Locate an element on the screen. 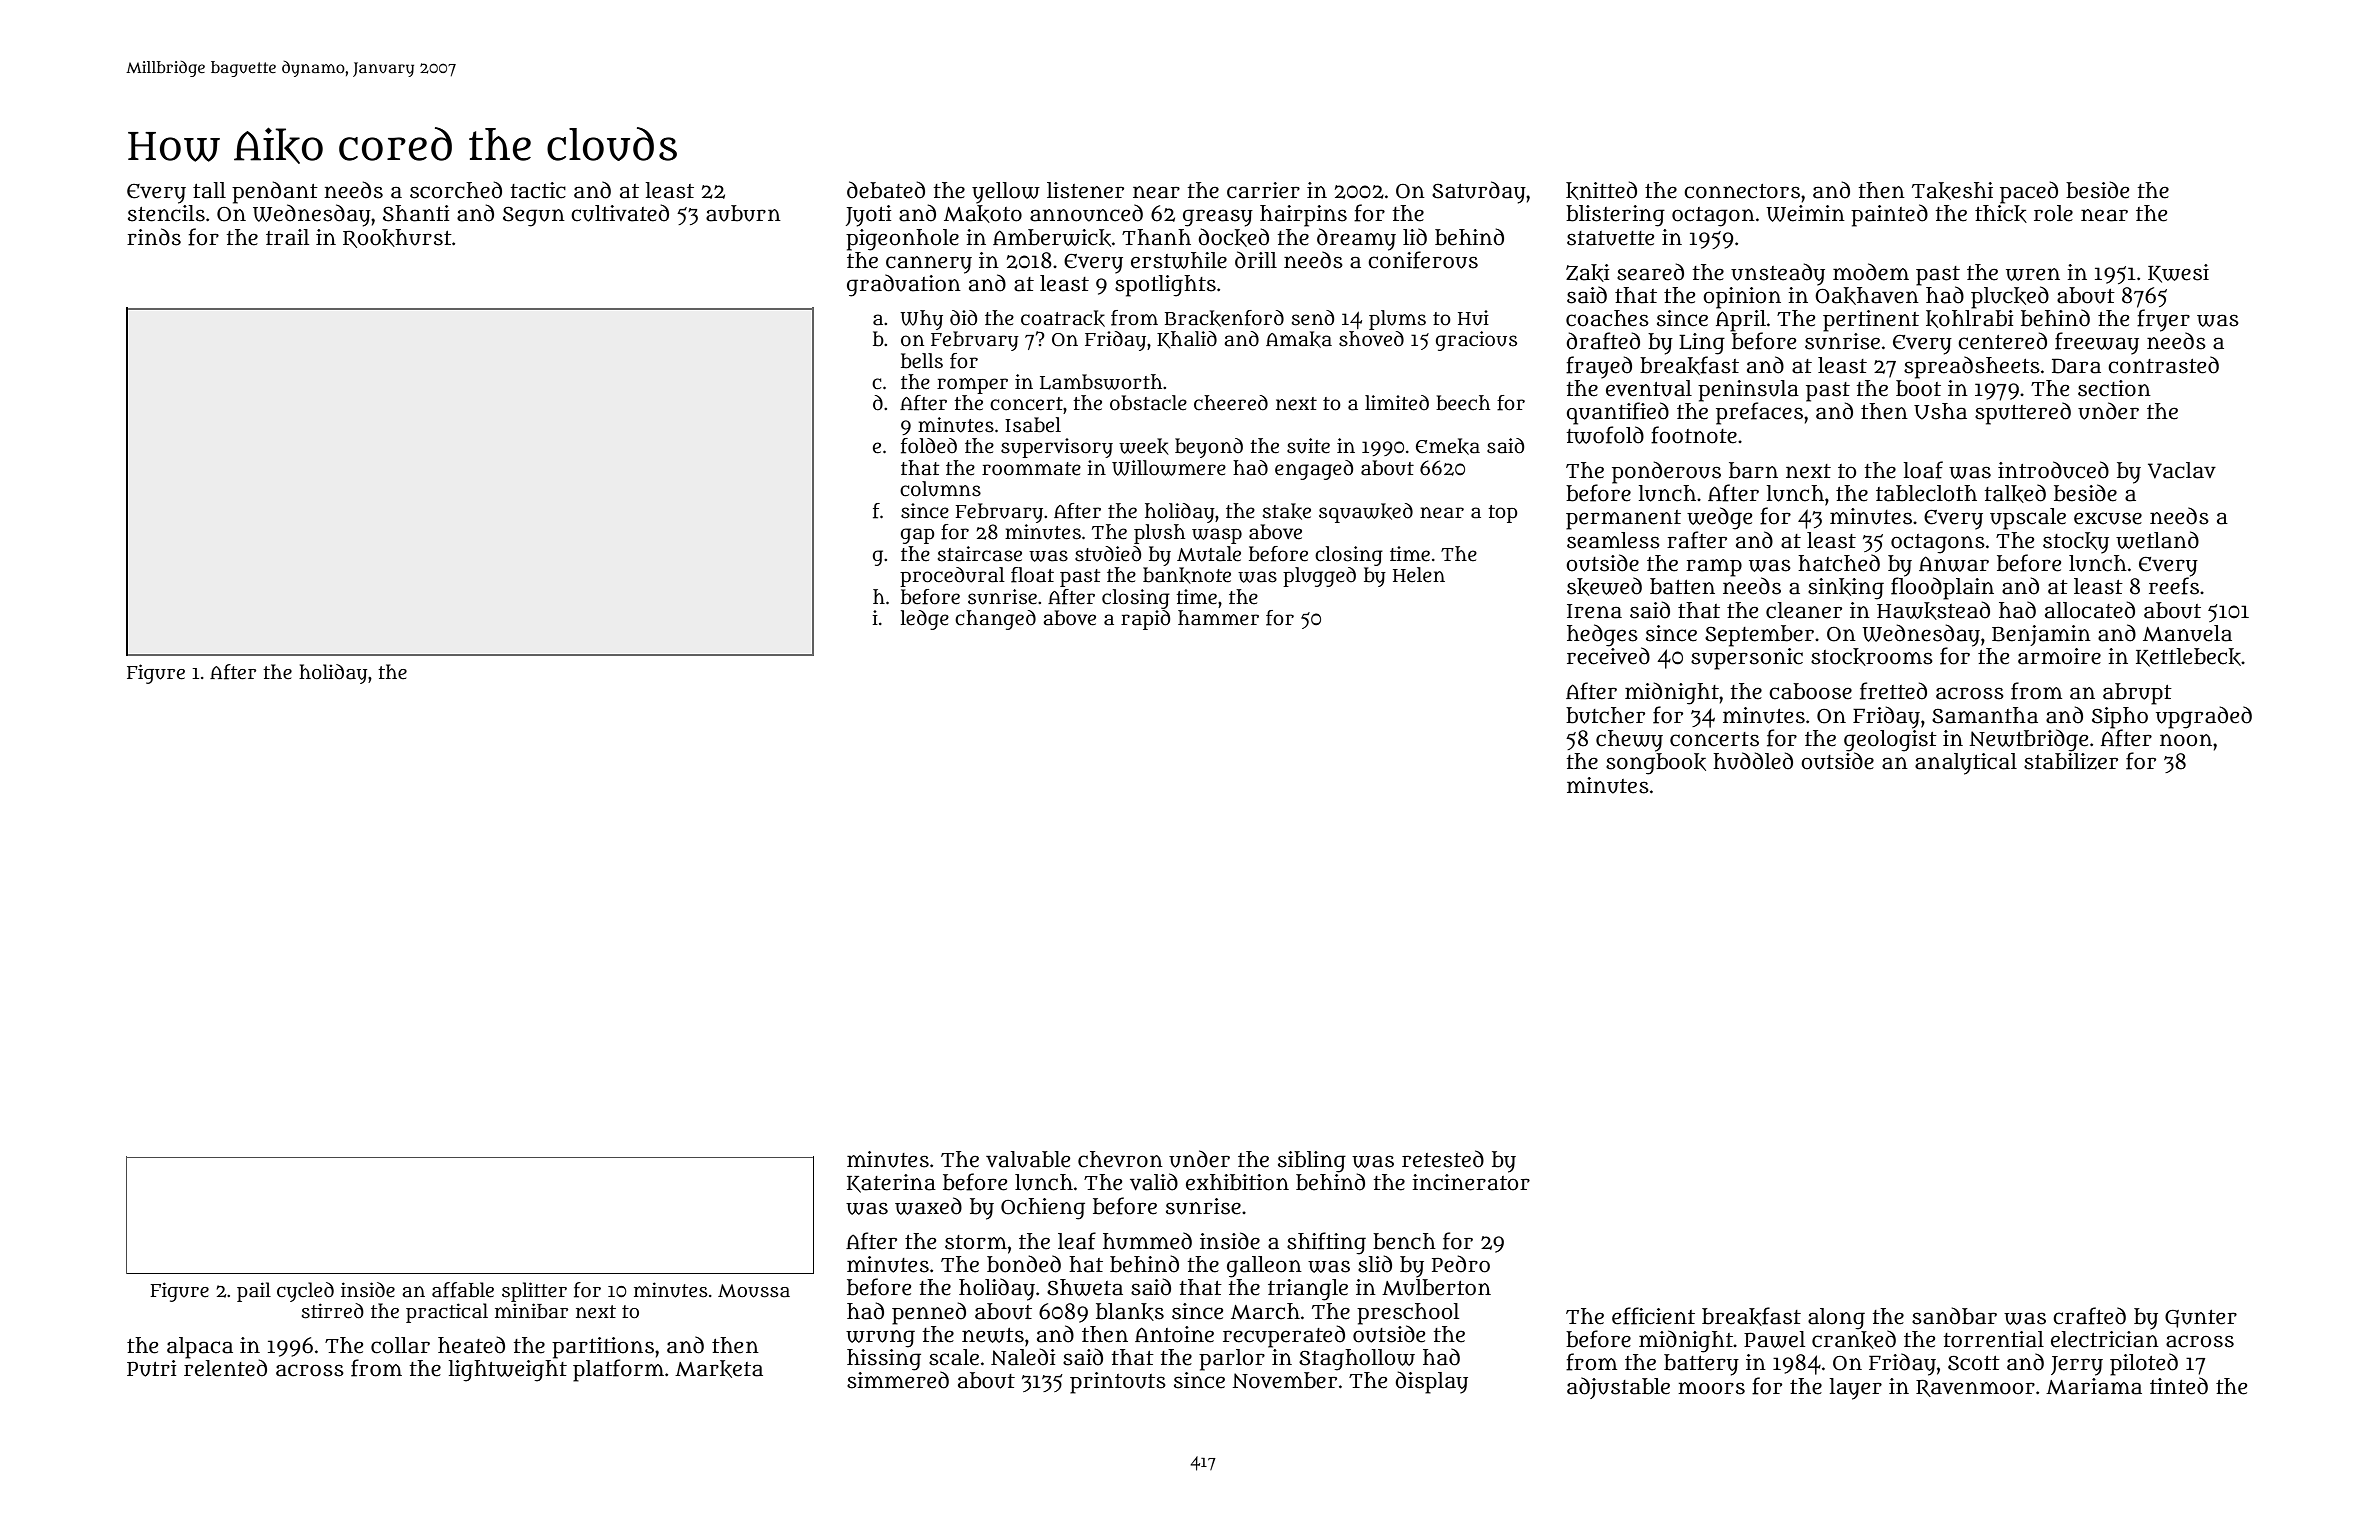  graduation is located at coordinates (904, 285).
